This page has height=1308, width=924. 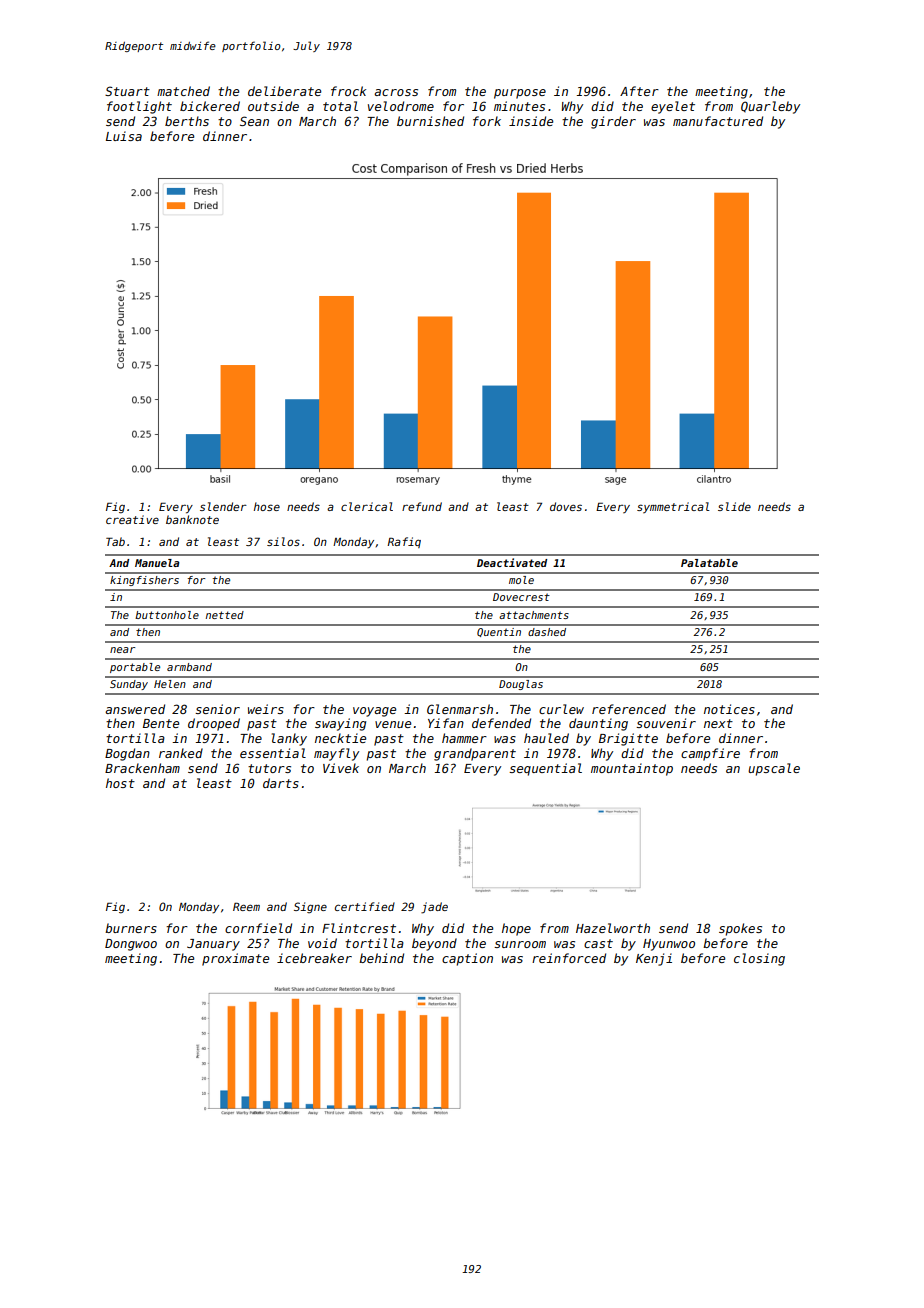 I want to click on slide, so click(x=734, y=506).
